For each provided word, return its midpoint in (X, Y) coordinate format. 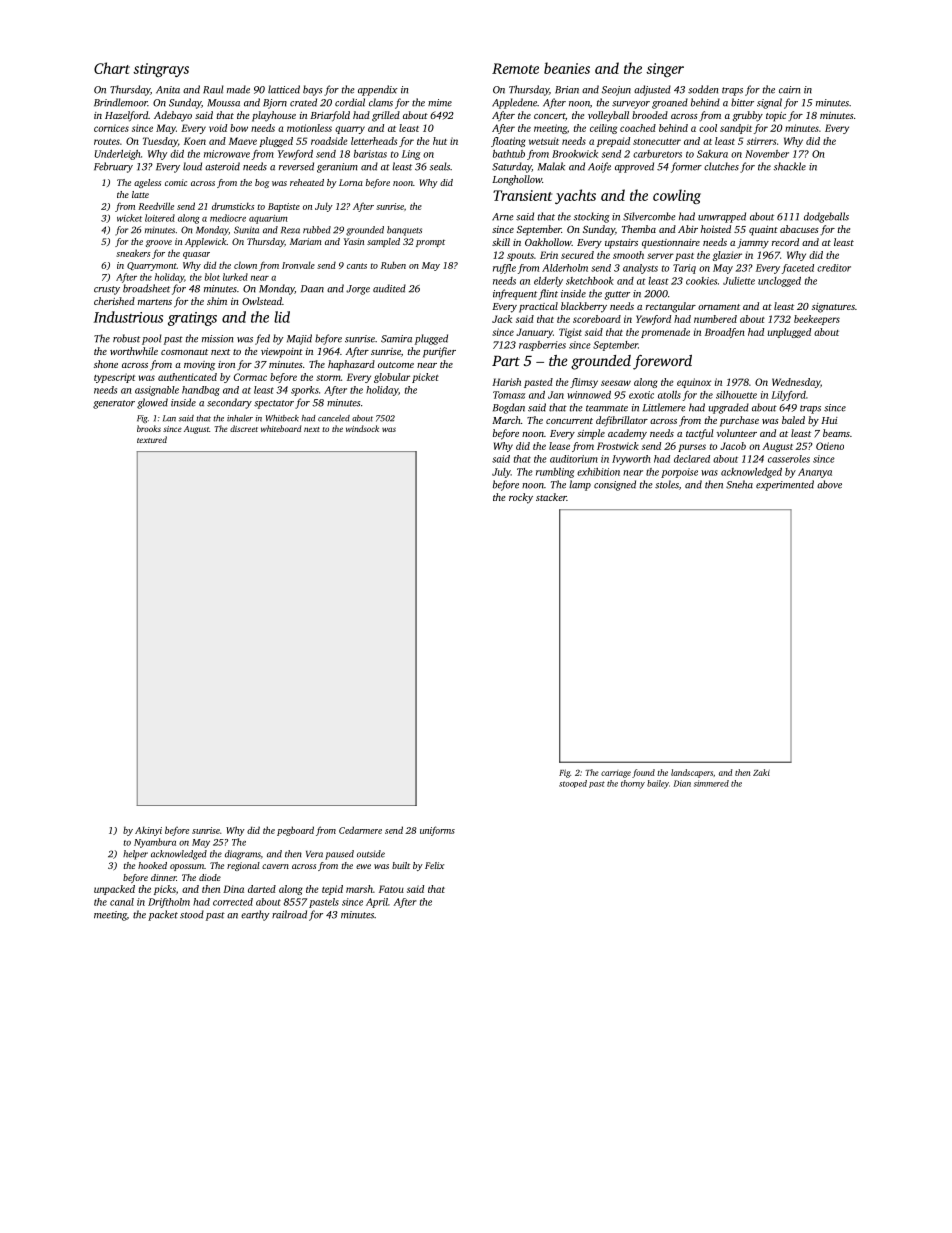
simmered (711, 783)
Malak (551, 166)
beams (836, 433)
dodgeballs (826, 217)
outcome (396, 365)
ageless (147, 183)
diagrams (243, 855)
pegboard (295, 831)
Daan (312, 289)
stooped (573, 784)
